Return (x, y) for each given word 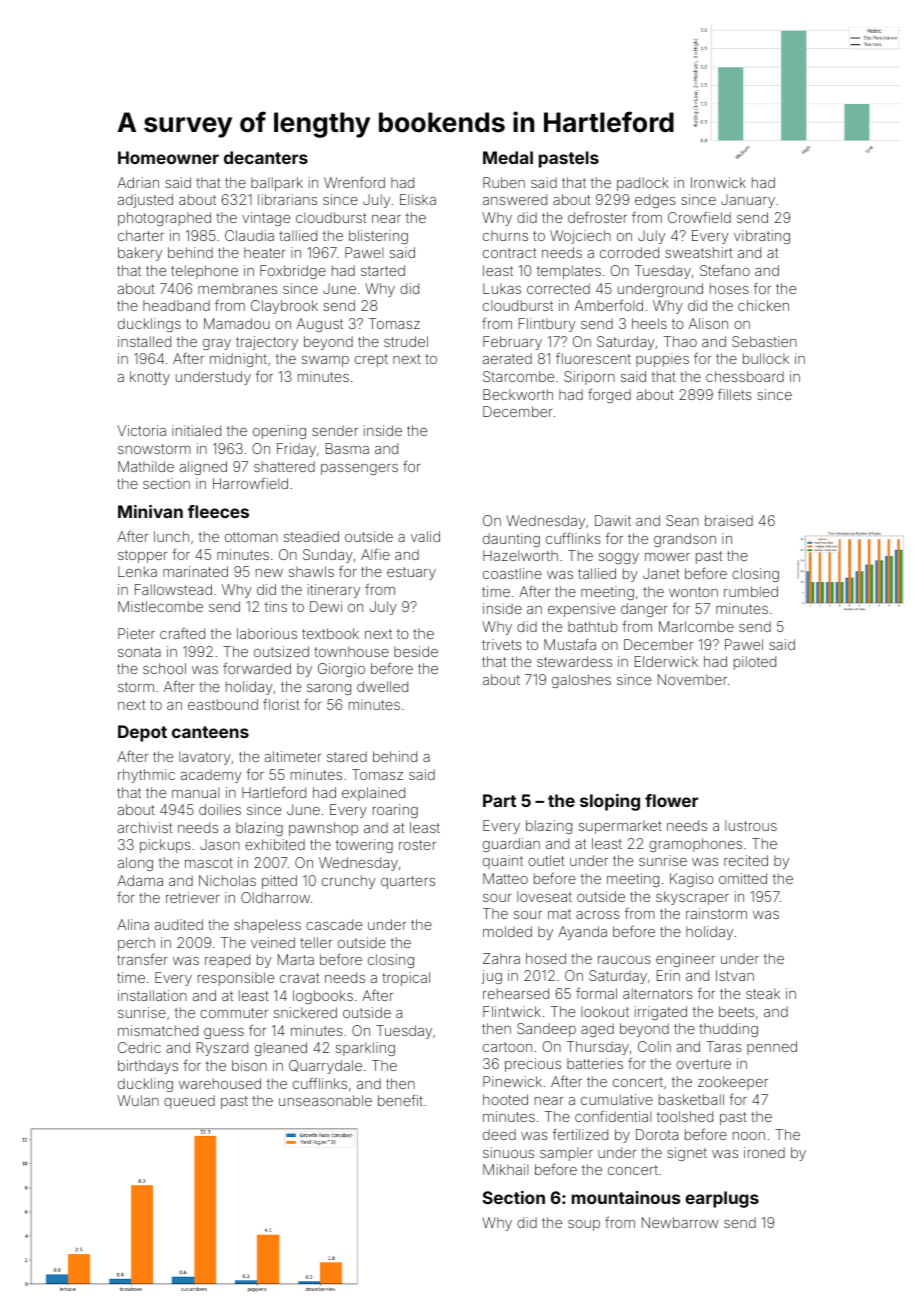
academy (211, 776)
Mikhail (505, 1169)
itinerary (334, 591)
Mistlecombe (160, 606)
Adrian (138, 182)
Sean (682, 520)
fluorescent (593, 358)
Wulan (138, 1100)
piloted (755, 663)
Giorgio (341, 670)
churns (505, 235)
